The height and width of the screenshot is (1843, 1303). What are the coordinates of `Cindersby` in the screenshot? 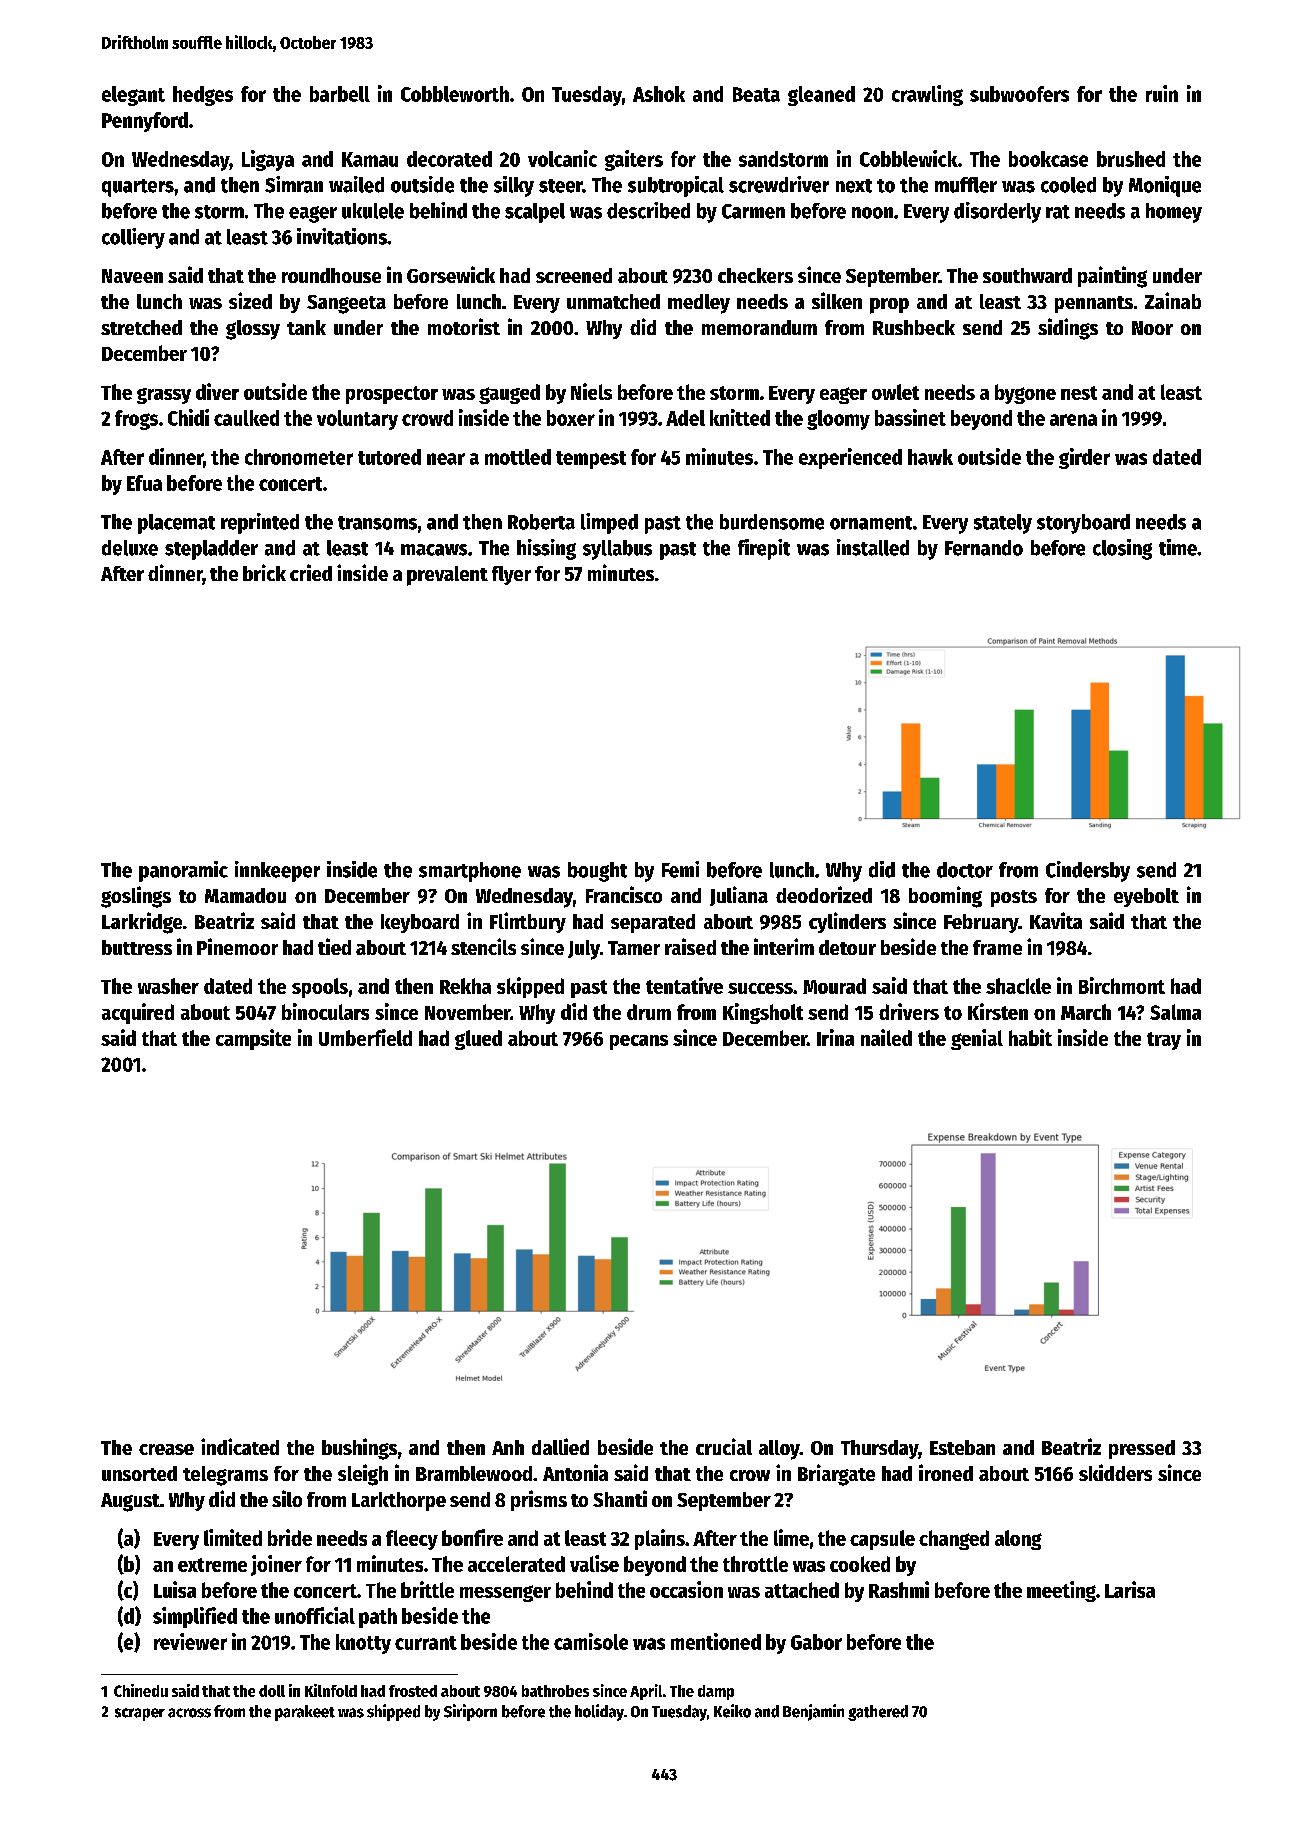 It's located at (1088, 871).
